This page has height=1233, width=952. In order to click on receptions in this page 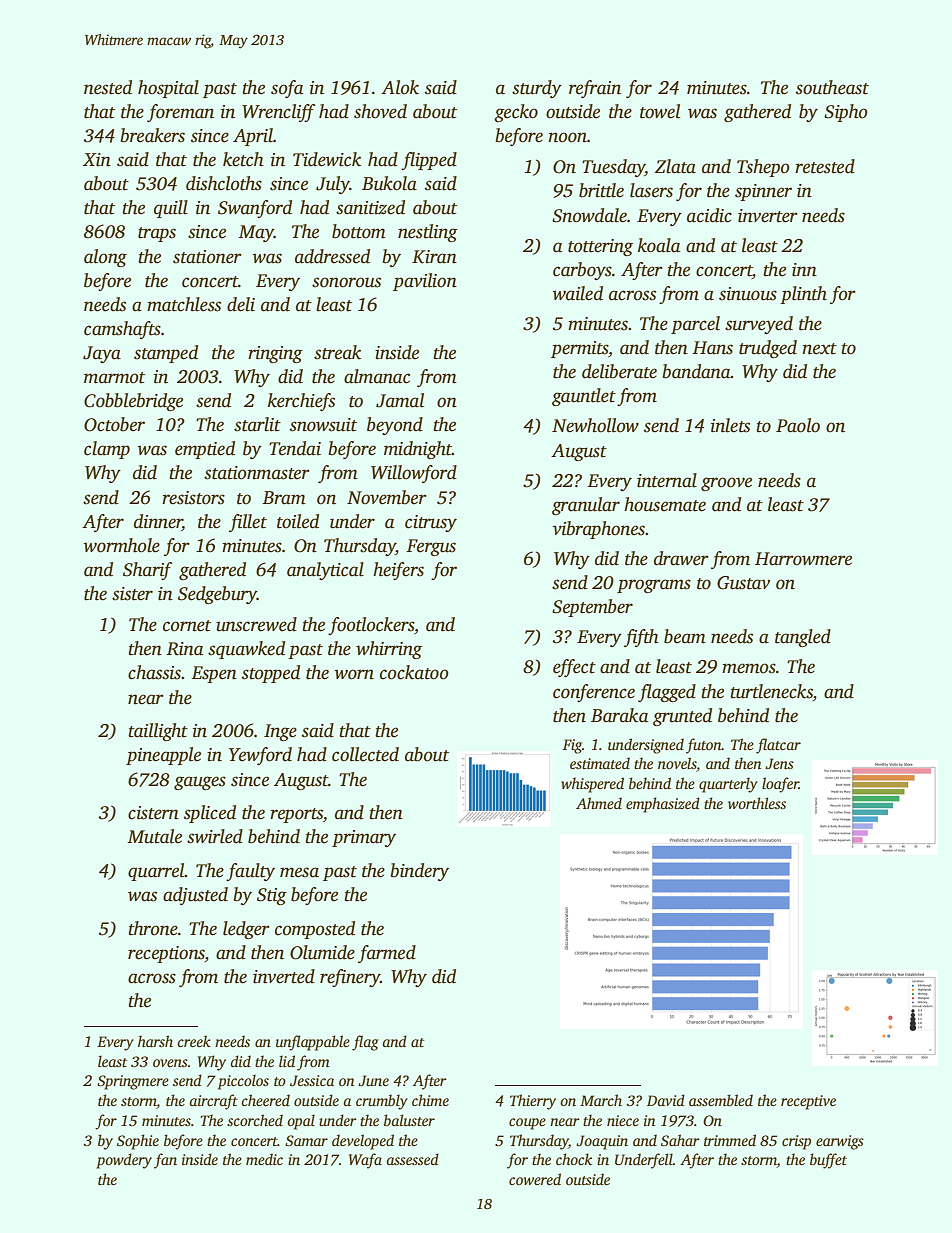, I will do `click(166, 954)`.
